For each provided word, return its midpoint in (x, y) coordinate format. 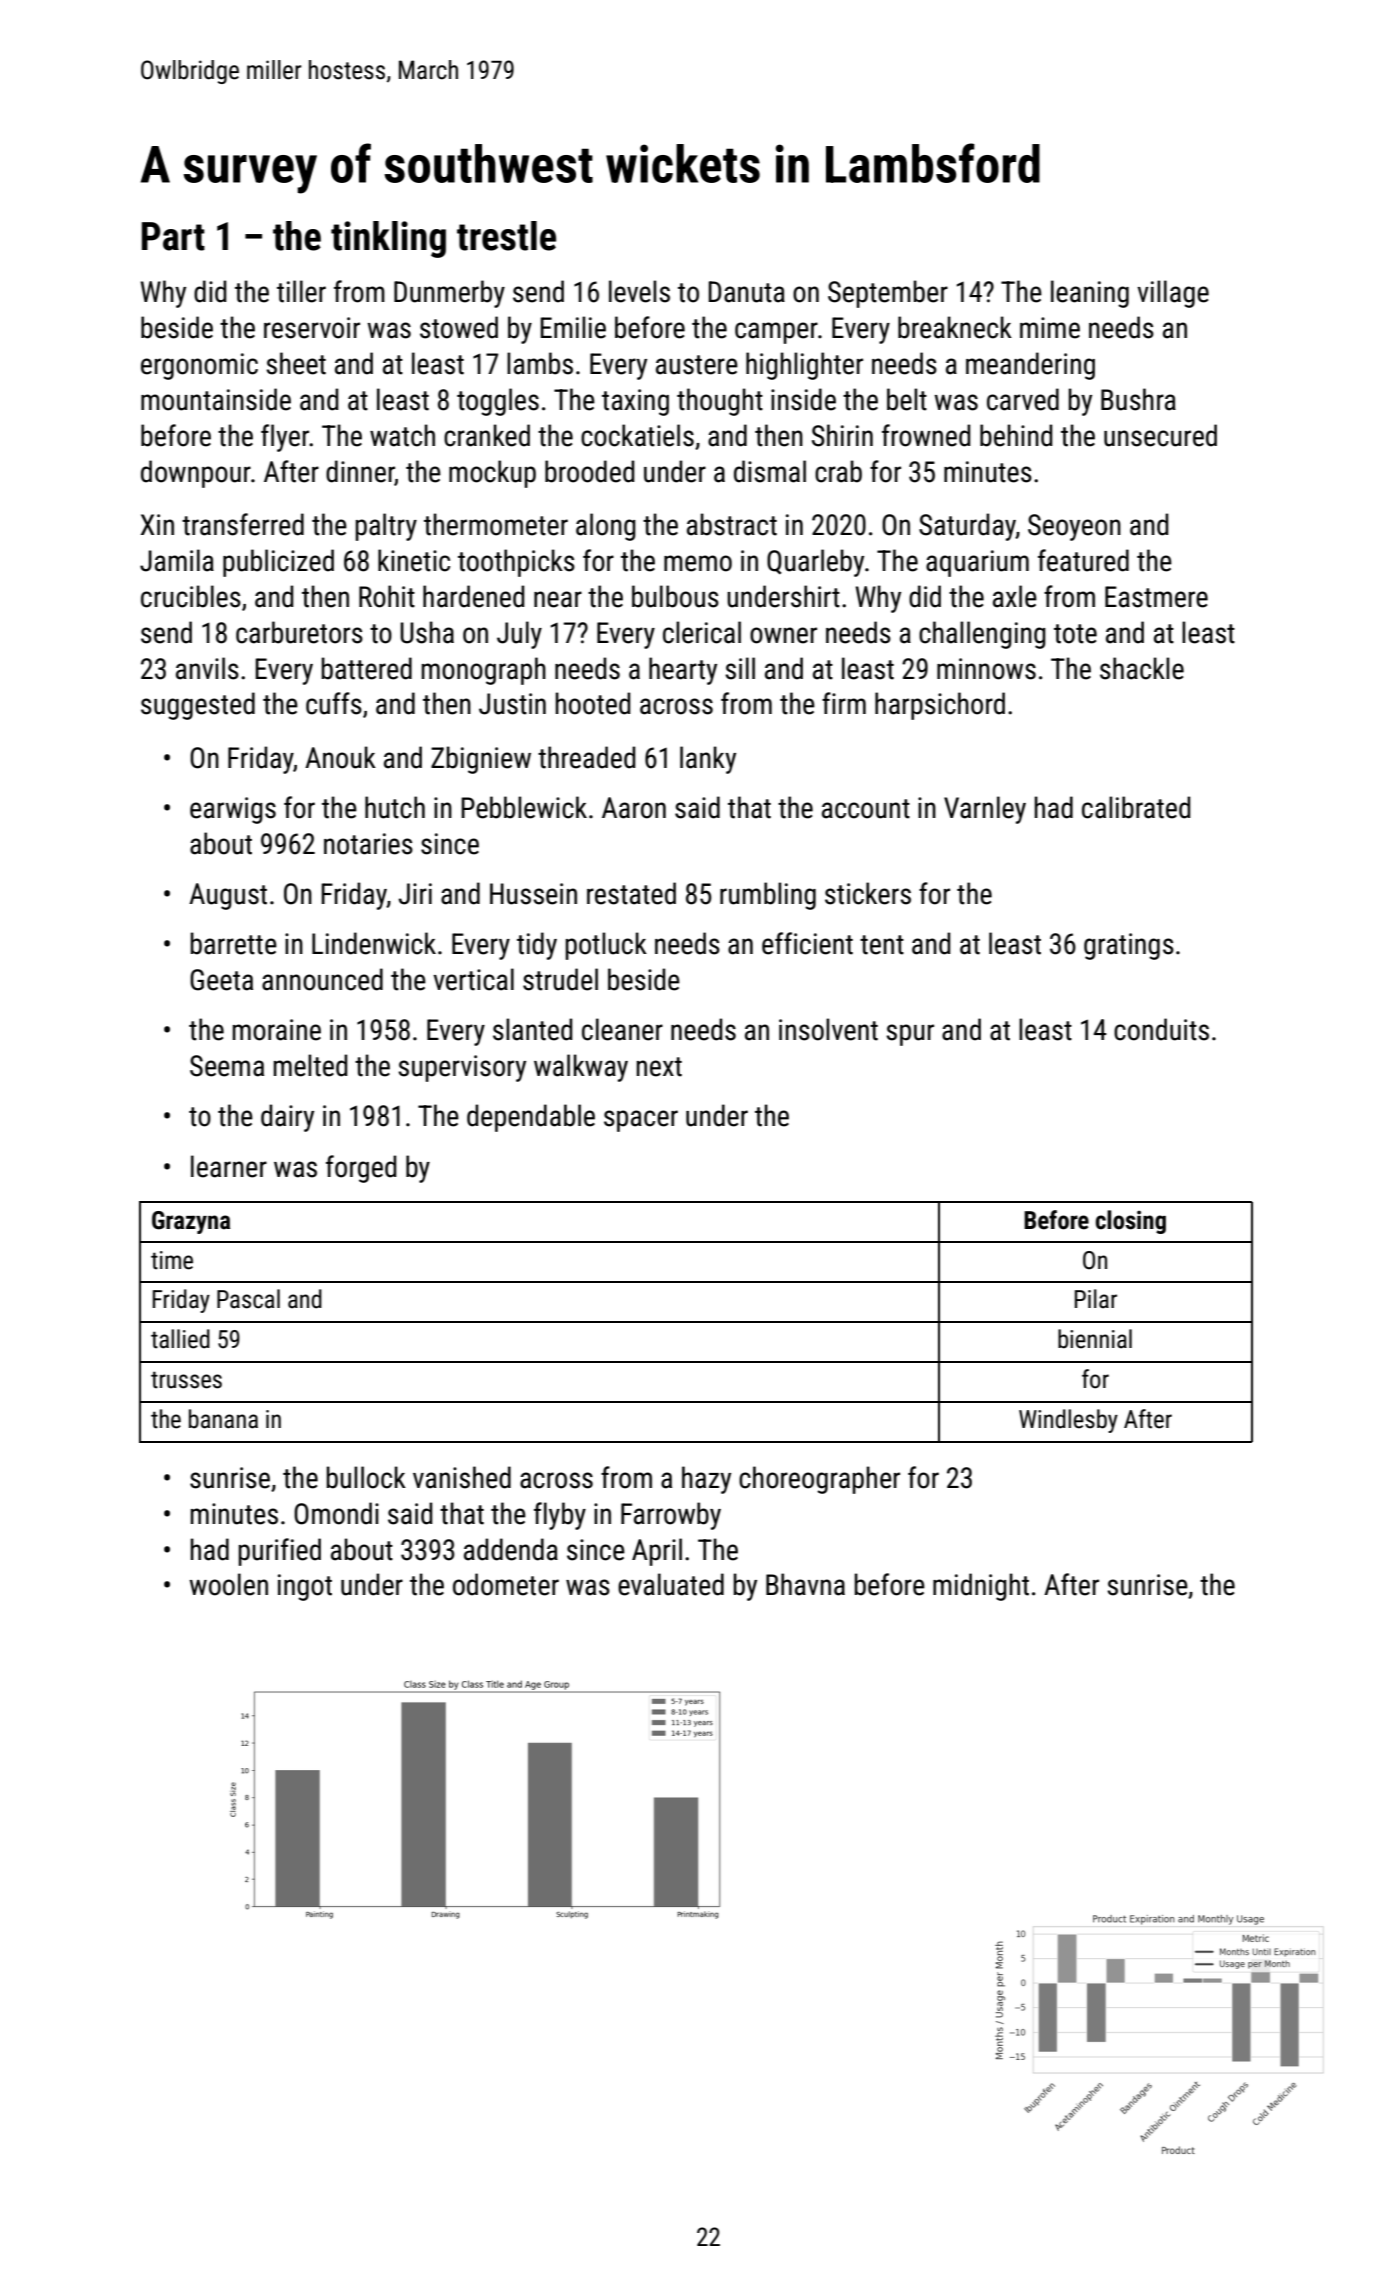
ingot (305, 1587)
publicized (278, 563)
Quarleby (815, 563)
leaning (1090, 294)
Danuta (746, 292)
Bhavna (805, 1584)
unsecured (1160, 435)
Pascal (248, 1299)
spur (910, 1035)
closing (1131, 1222)
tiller (301, 291)
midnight (981, 1587)
